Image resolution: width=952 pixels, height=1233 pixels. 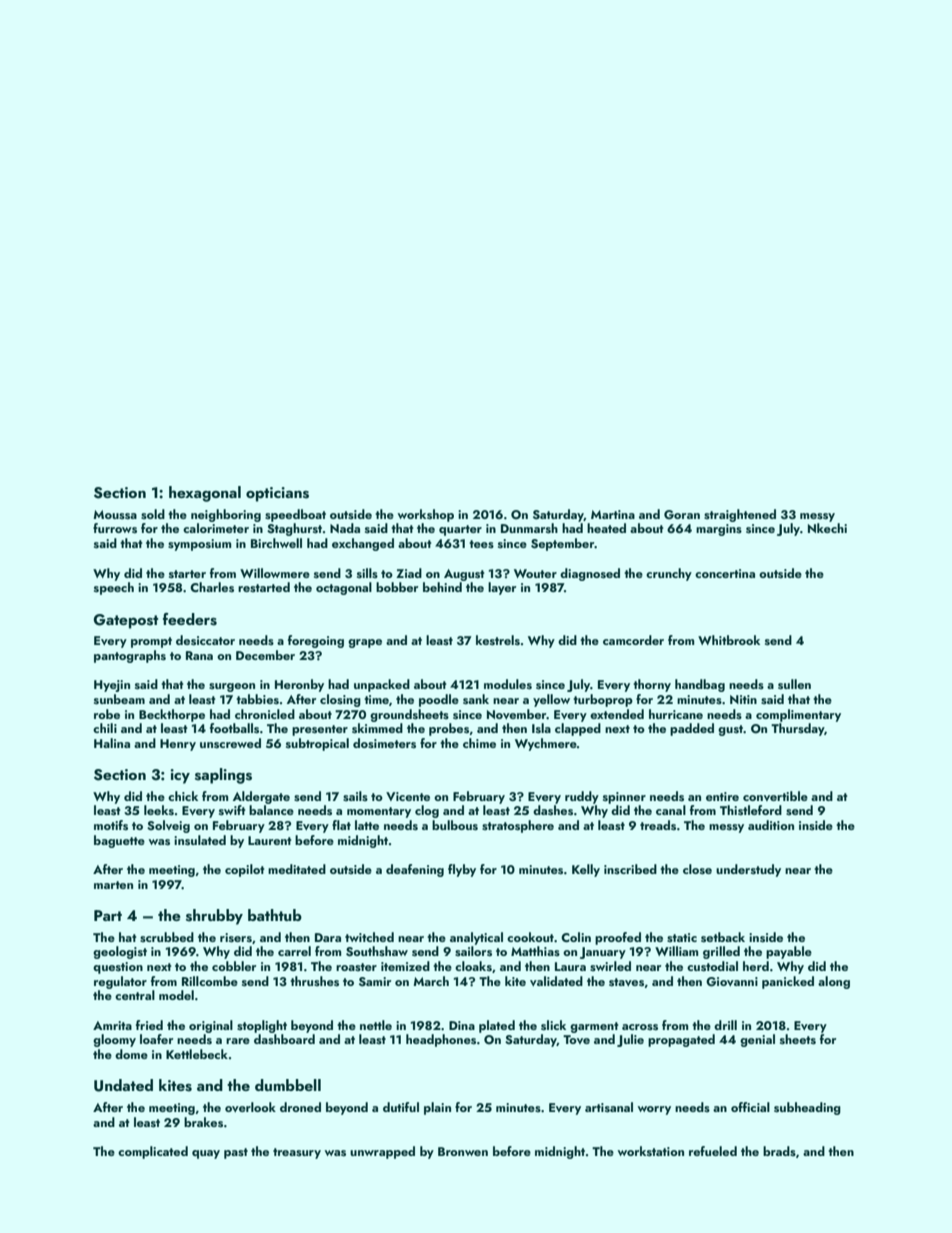 What do you see at coordinates (630, 869) in the document?
I see `inscribed` at bounding box center [630, 869].
